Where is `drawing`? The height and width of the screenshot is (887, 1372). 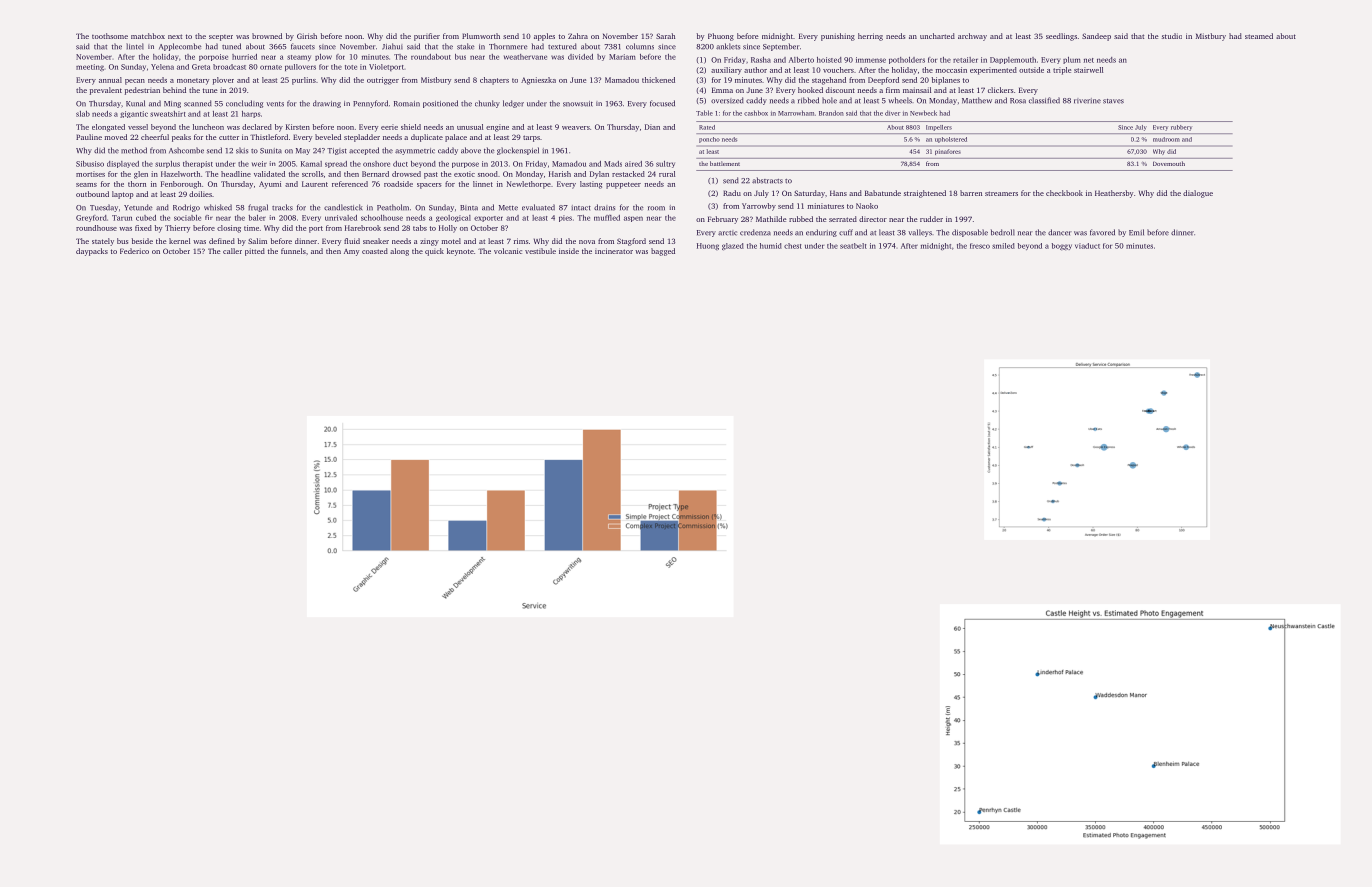
drawing is located at coordinates (327, 104).
